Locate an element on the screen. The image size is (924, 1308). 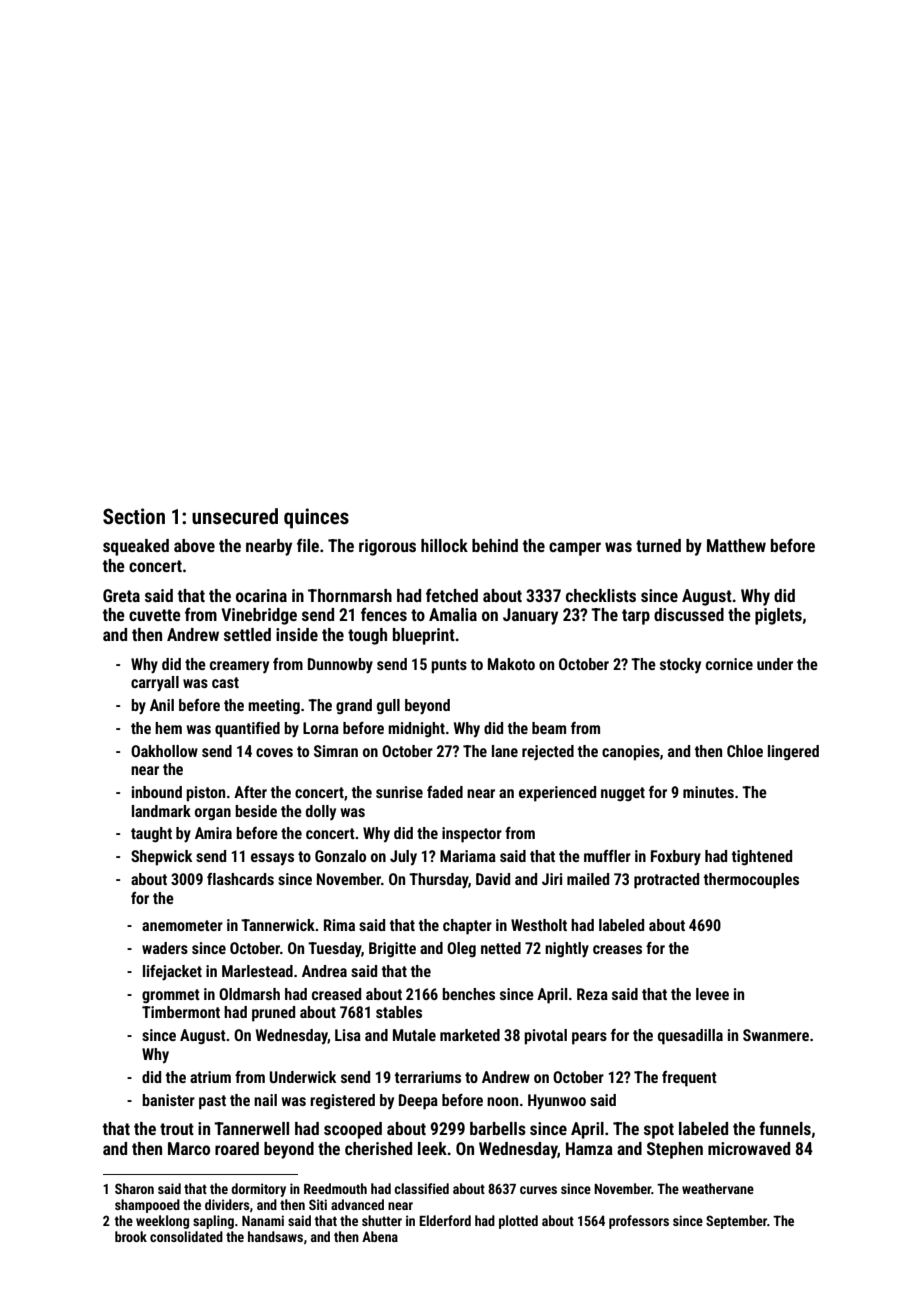
plotted is located at coordinates (518, 1222).
